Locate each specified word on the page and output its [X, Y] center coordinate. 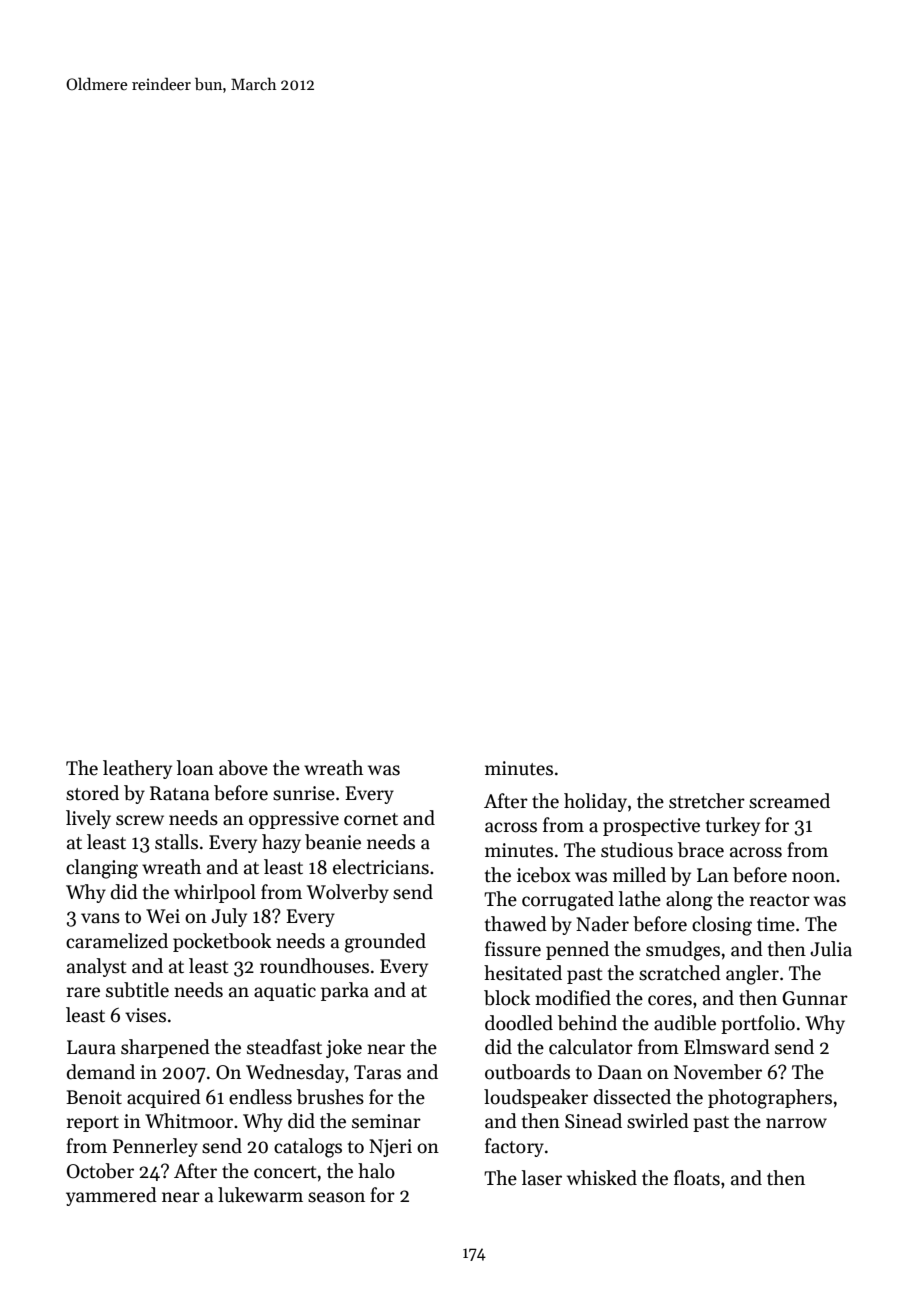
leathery [137, 769]
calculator [591, 1047]
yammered [111, 1196]
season [336, 1197]
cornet [371, 819]
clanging [102, 869]
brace [701, 850]
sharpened [165, 1048]
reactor [780, 900]
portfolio [758, 1024]
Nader [602, 924]
